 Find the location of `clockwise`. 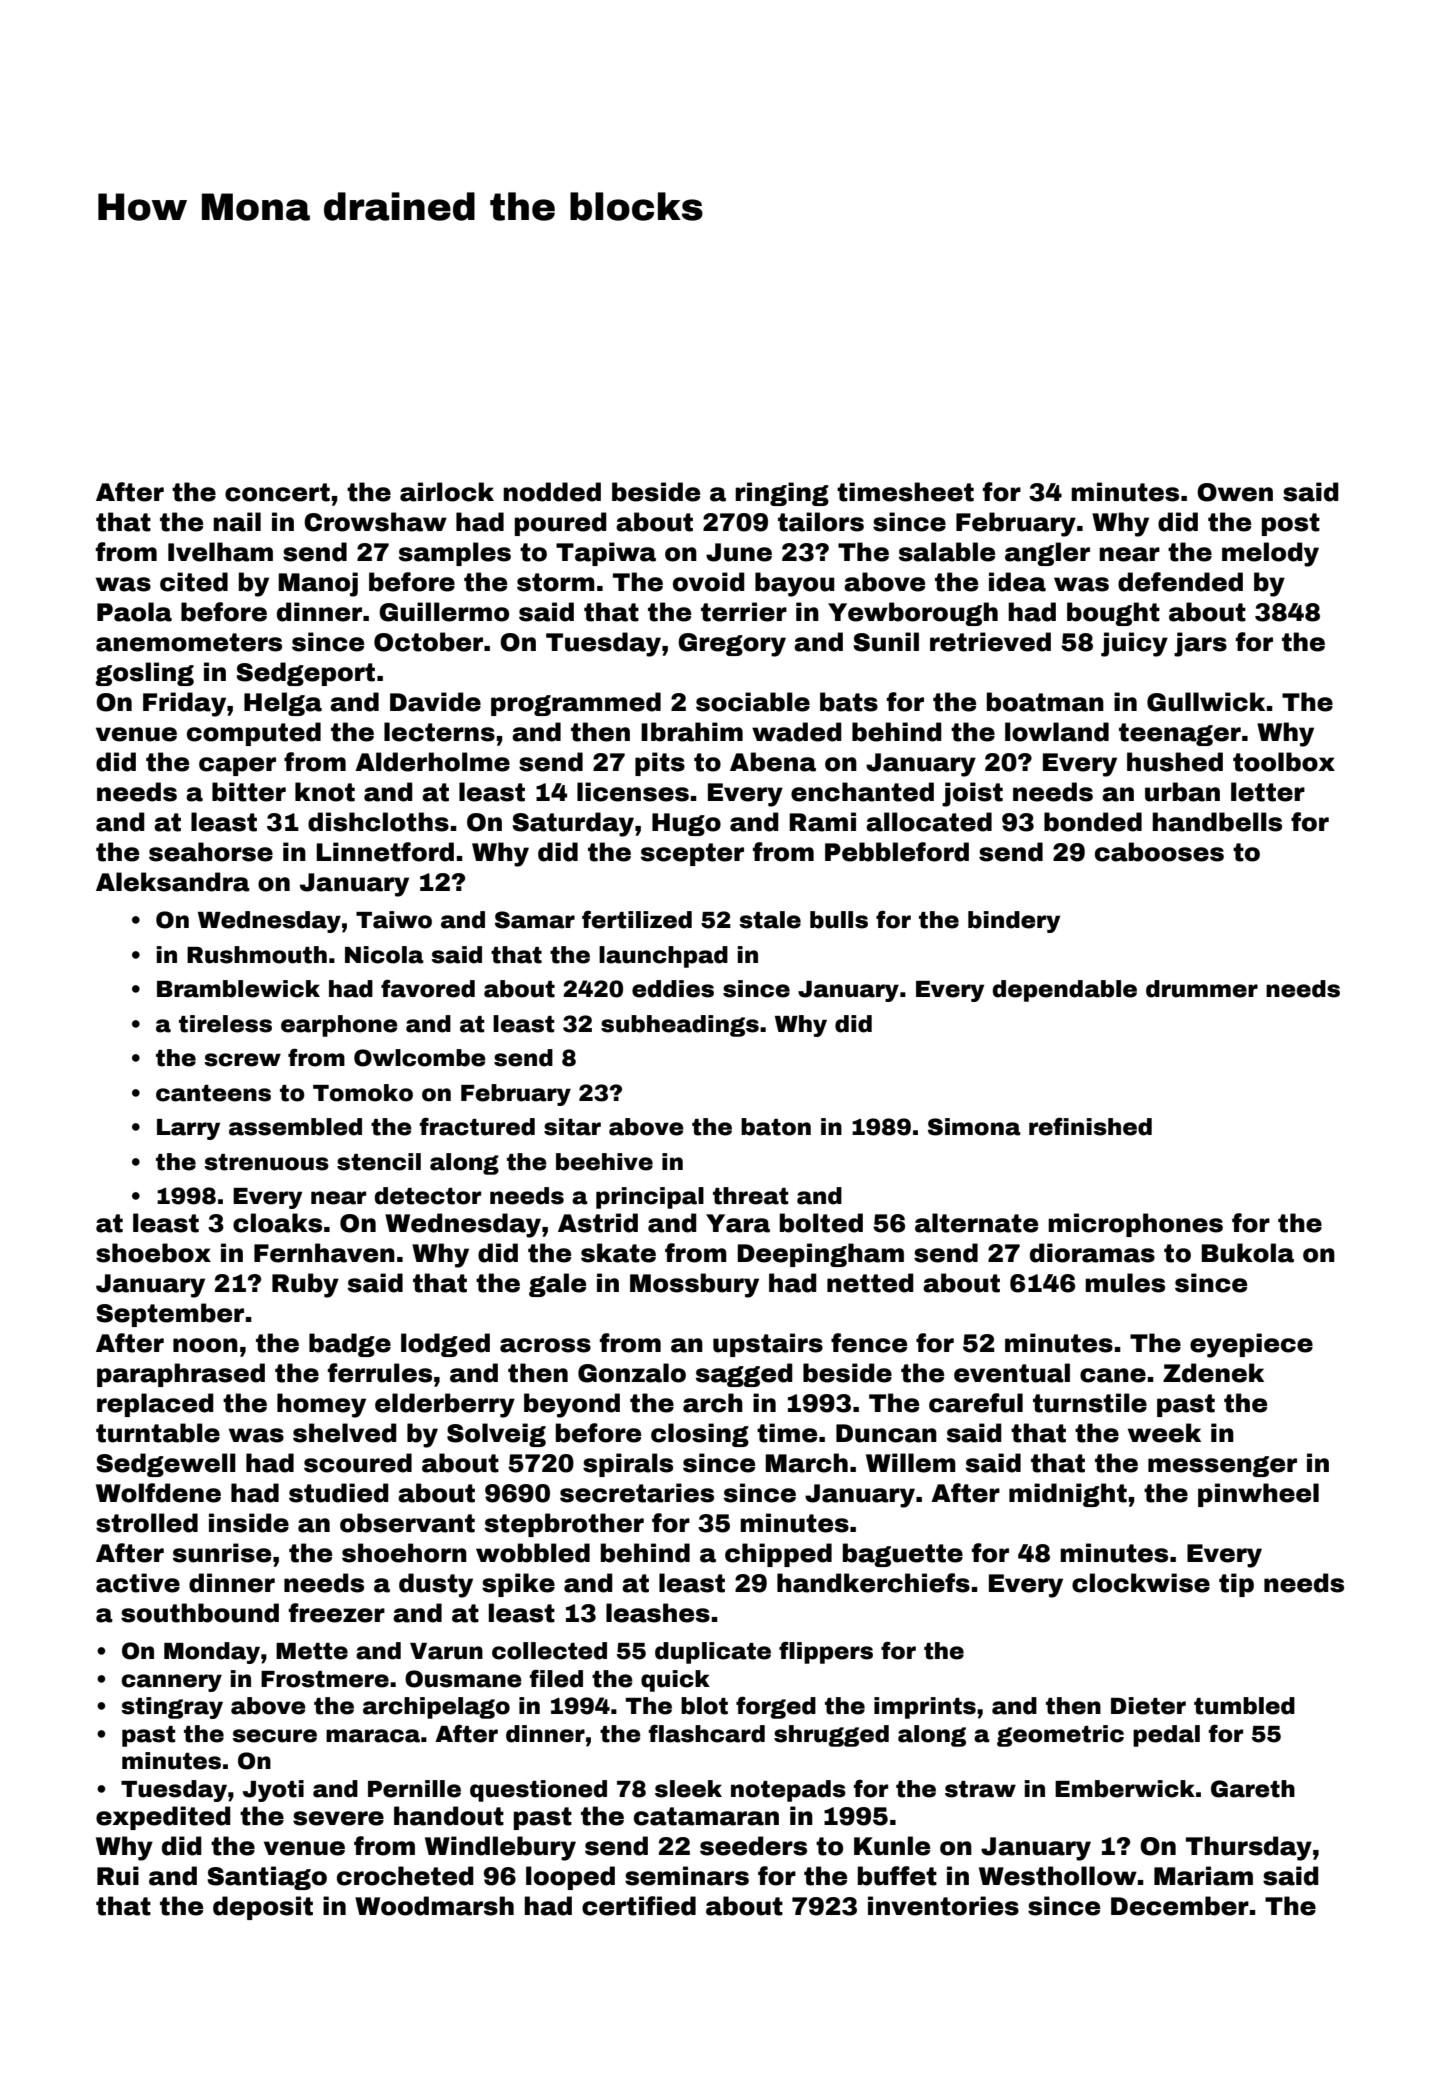

clockwise is located at coordinates (1141, 1583).
